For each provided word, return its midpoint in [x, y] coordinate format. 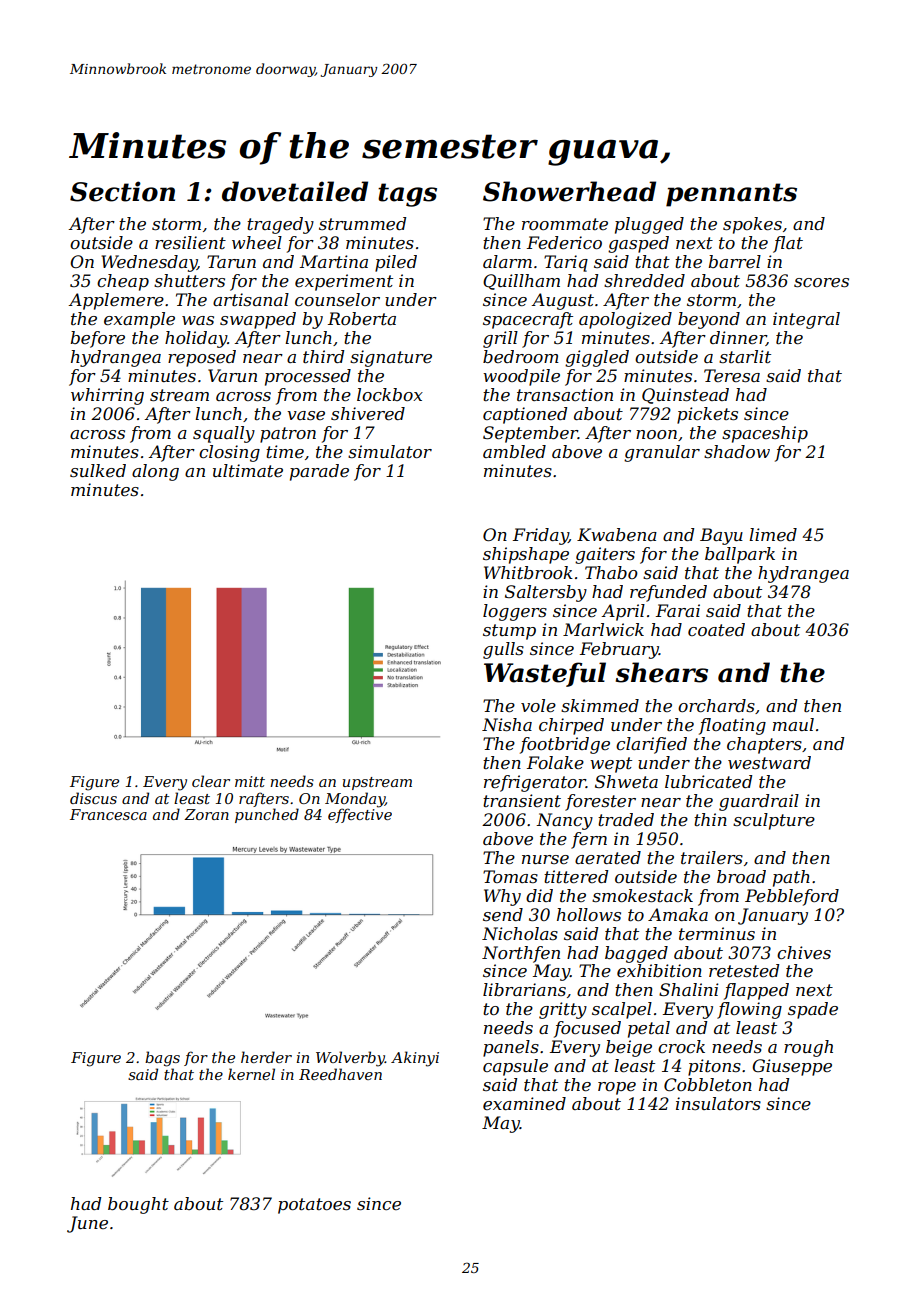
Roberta [362, 318]
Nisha [507, 724]
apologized [625, 320]
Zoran [206, 814]
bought [138, 1205]
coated [716, 629]
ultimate [248, 470]
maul [793, 724]
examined [524, 1103]
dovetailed [295, 191]
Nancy [564, 821]
